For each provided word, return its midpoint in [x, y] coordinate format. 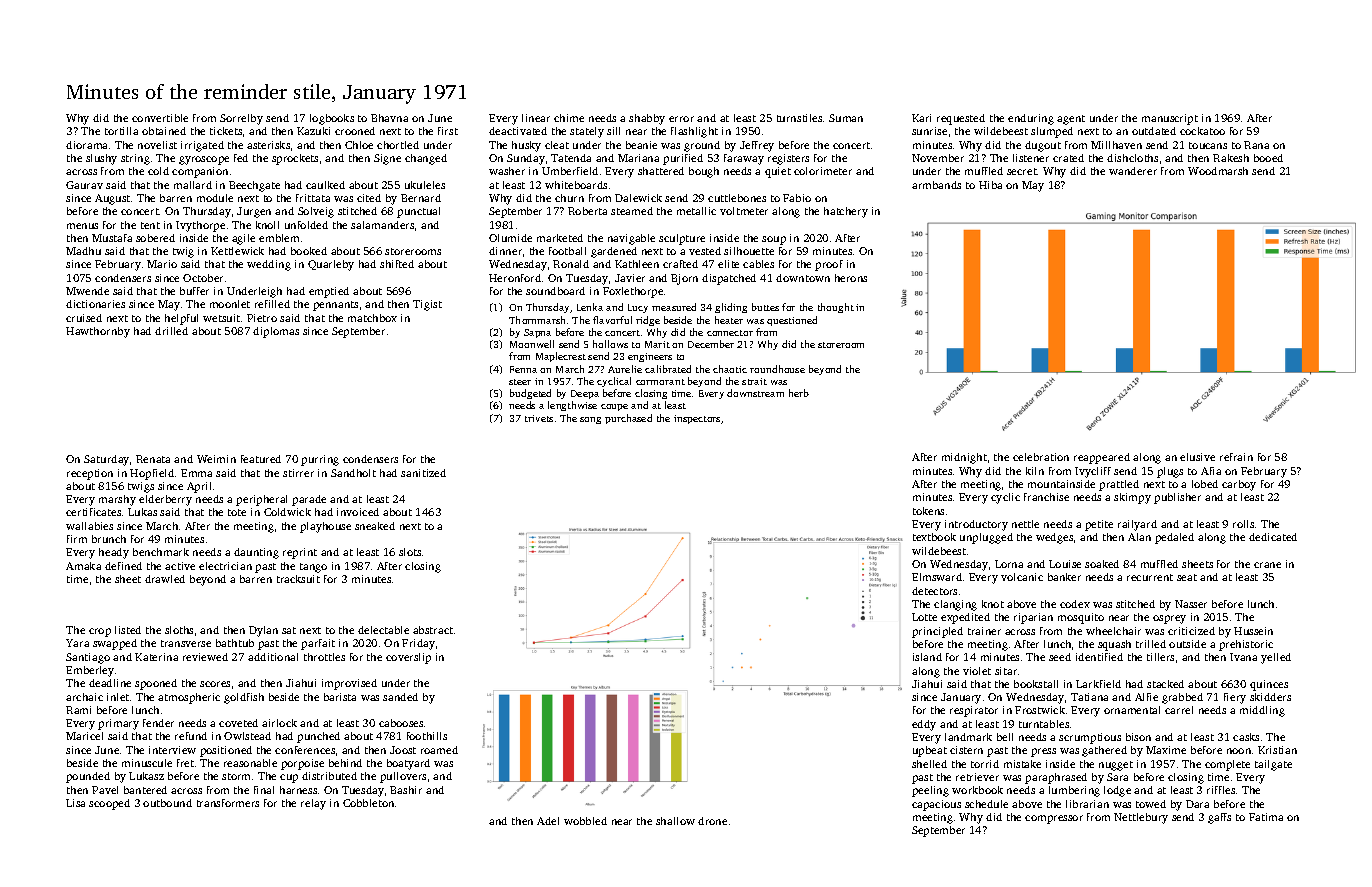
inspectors [697, 419]
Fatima [1266, 817]
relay [313, 804]
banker [1064, 577]
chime [569, 118]
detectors [934, 591]
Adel [548, 821]
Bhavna [389, 118]
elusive [1197, 457]
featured [261, 459]
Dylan [263, 631]
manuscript [1170, 119]
